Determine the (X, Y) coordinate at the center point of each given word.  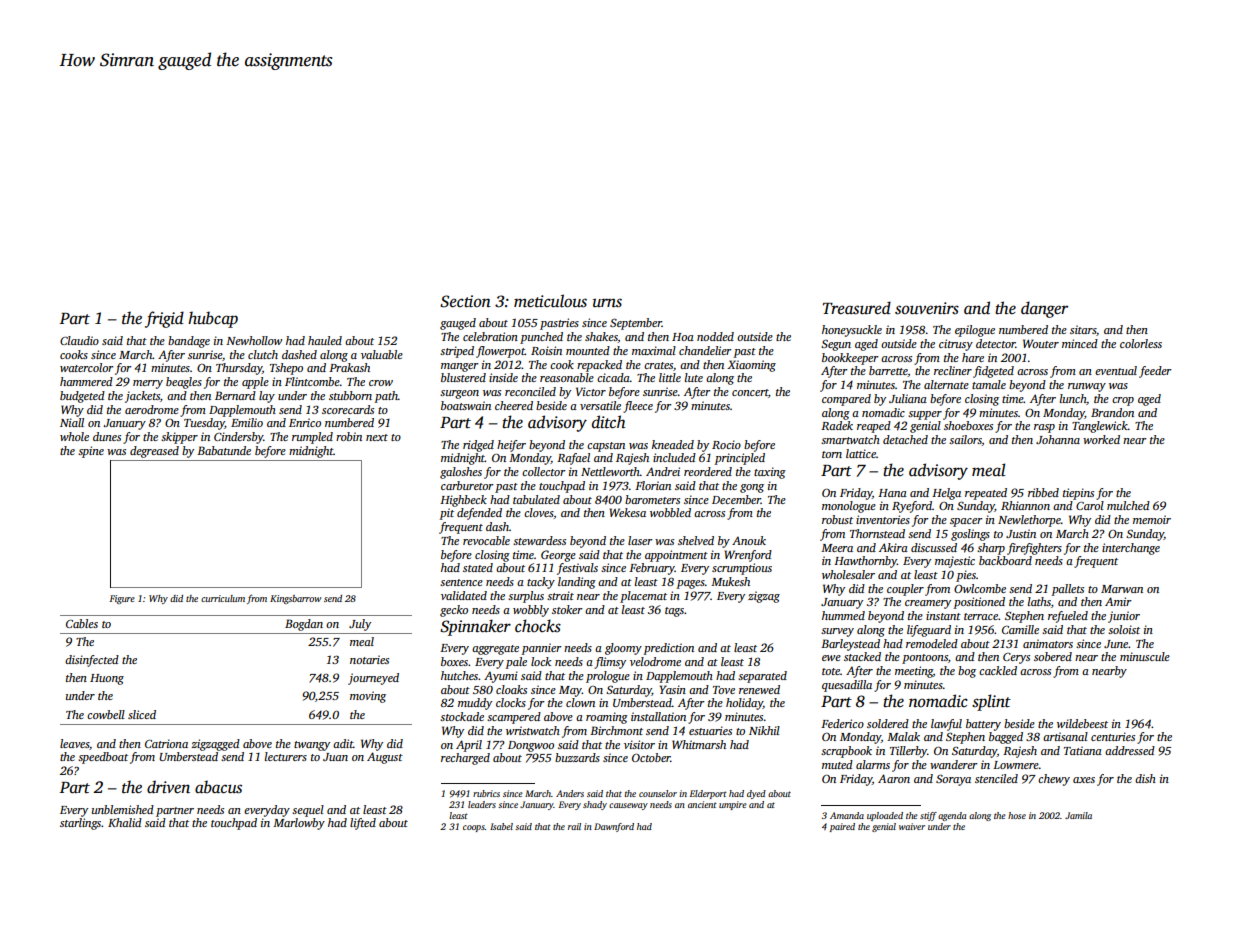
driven (168, 787)
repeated (986, 494)
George (558, 556)
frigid (164, 319)
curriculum (223, 598)
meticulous (550, 301)
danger (1044, 309)
